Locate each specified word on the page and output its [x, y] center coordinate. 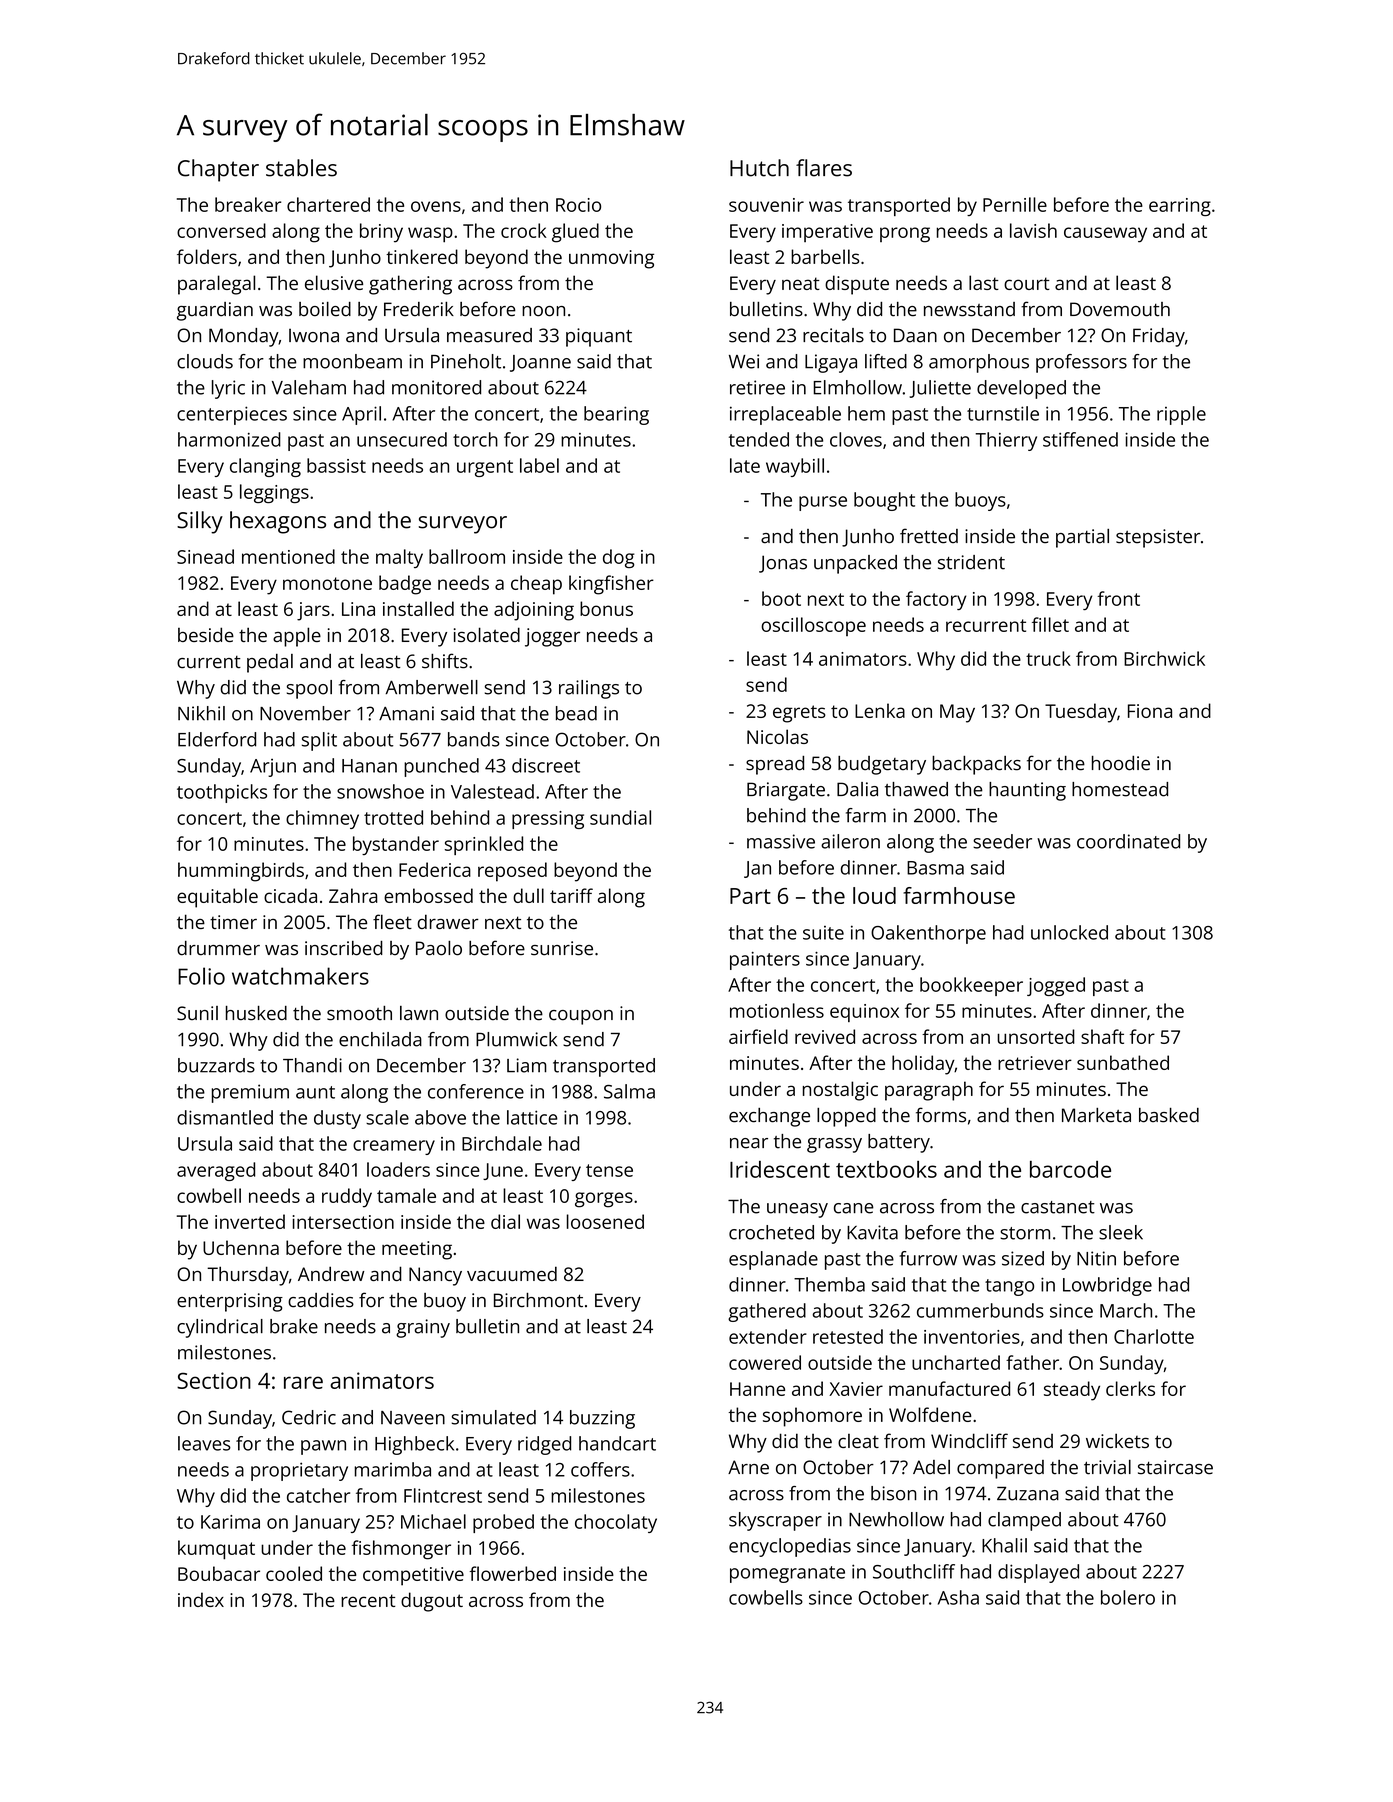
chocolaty [616, 1523]
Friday [1159, 337]
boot [781, 598]
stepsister [1158, 538]
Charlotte [1154, 1336]
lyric [228, 389]
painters [765, 961]
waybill [795, 467]
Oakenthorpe [928, 934]
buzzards [216, 1065]
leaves [204, 1443]
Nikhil [201, 713]
